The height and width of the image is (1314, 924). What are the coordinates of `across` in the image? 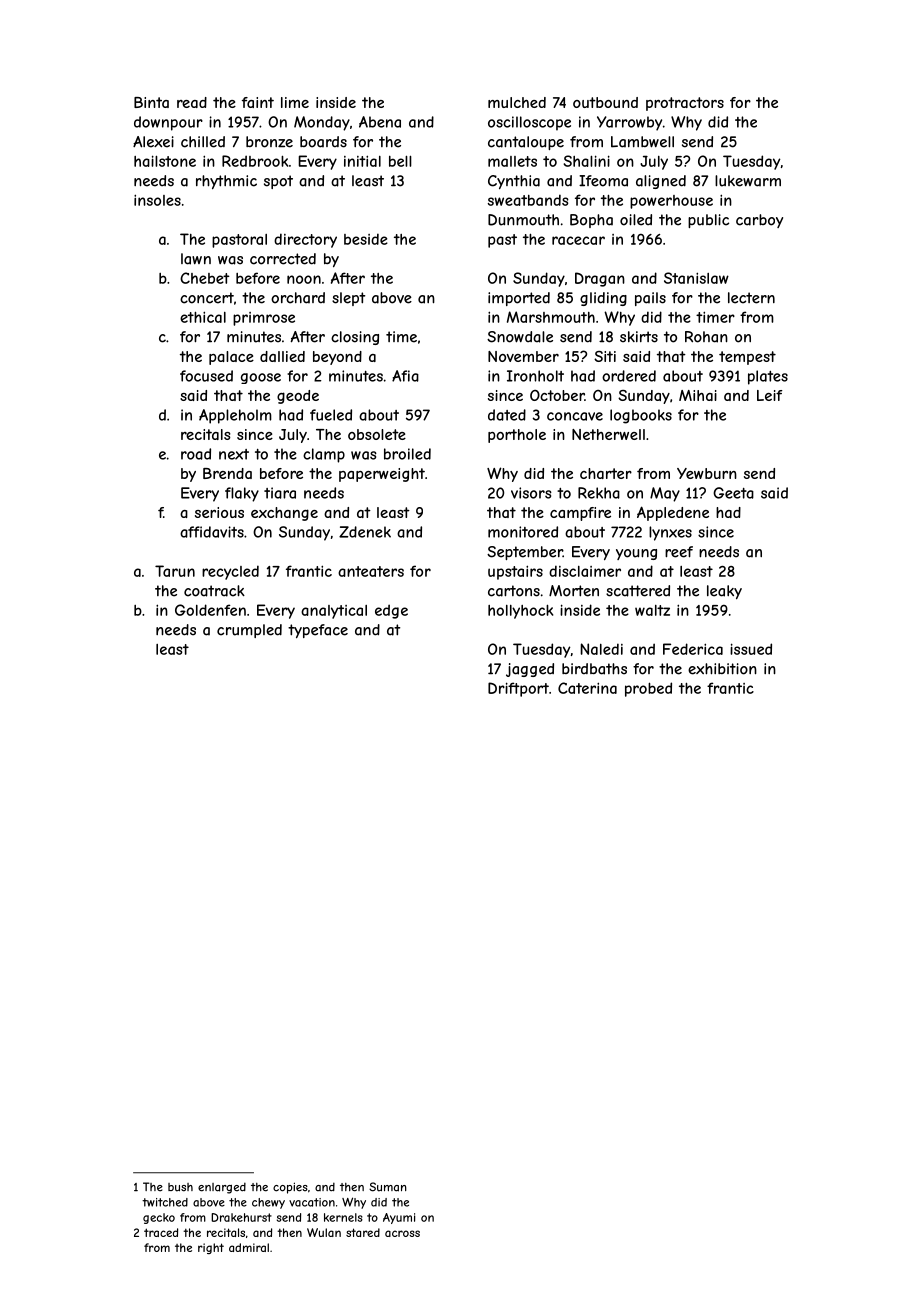 It's located at (402, 1233).
